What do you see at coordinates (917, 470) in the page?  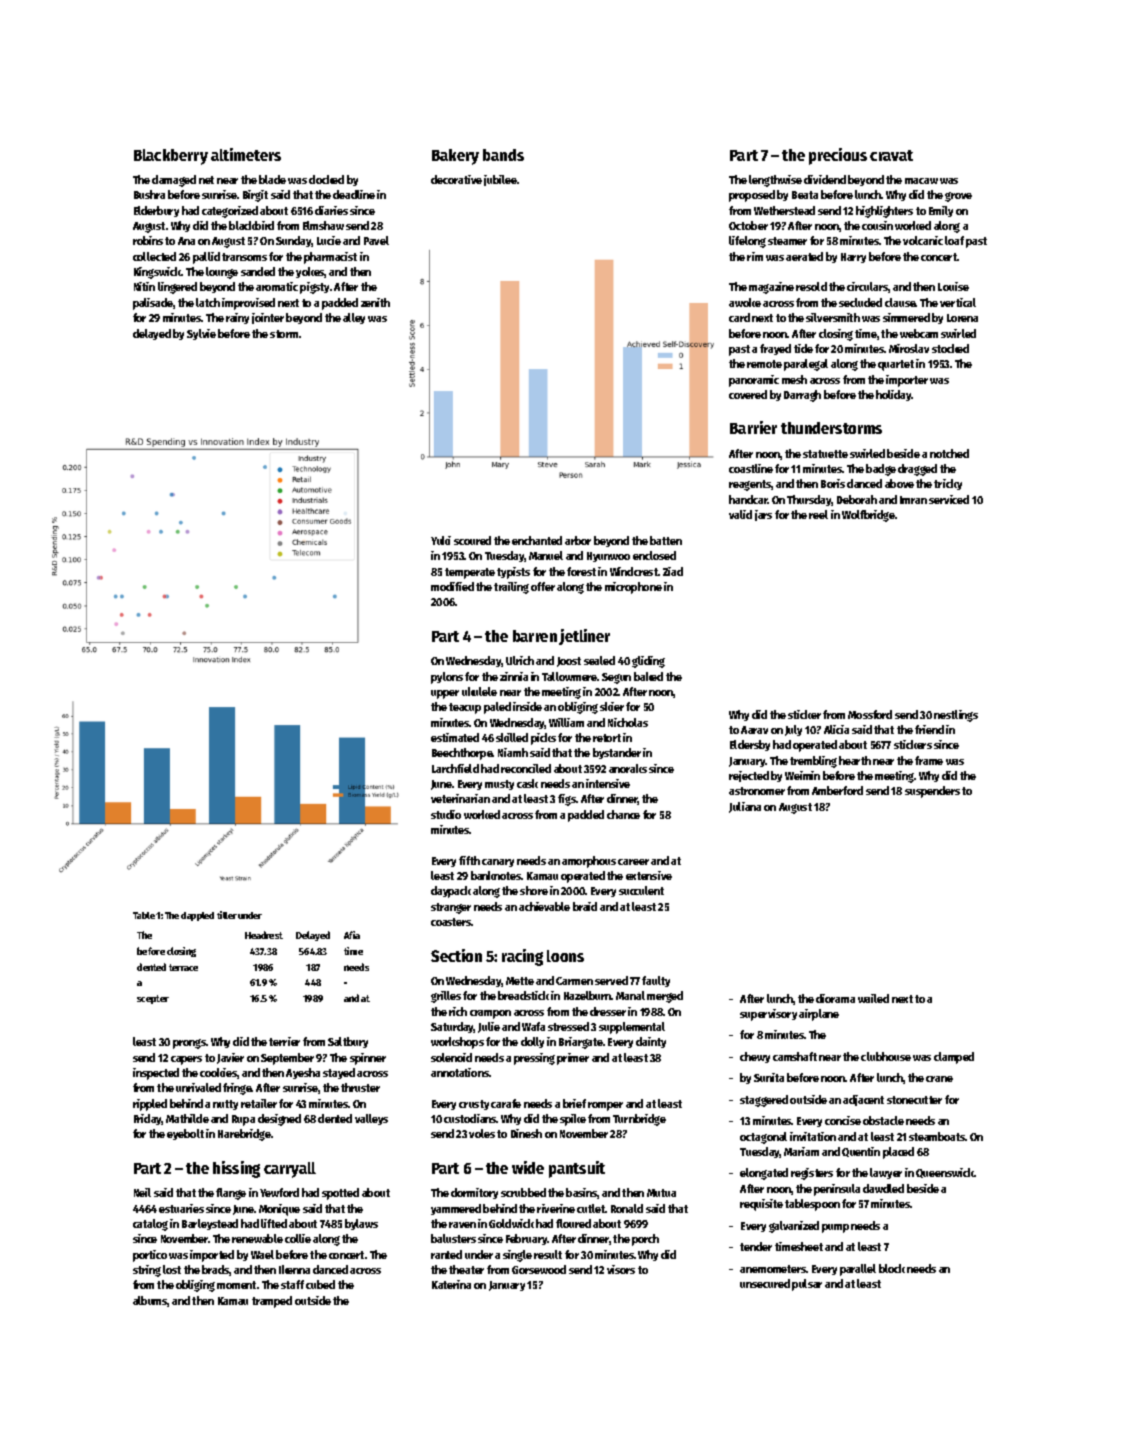 I see `dragged` at bounding box center [917, 470].
